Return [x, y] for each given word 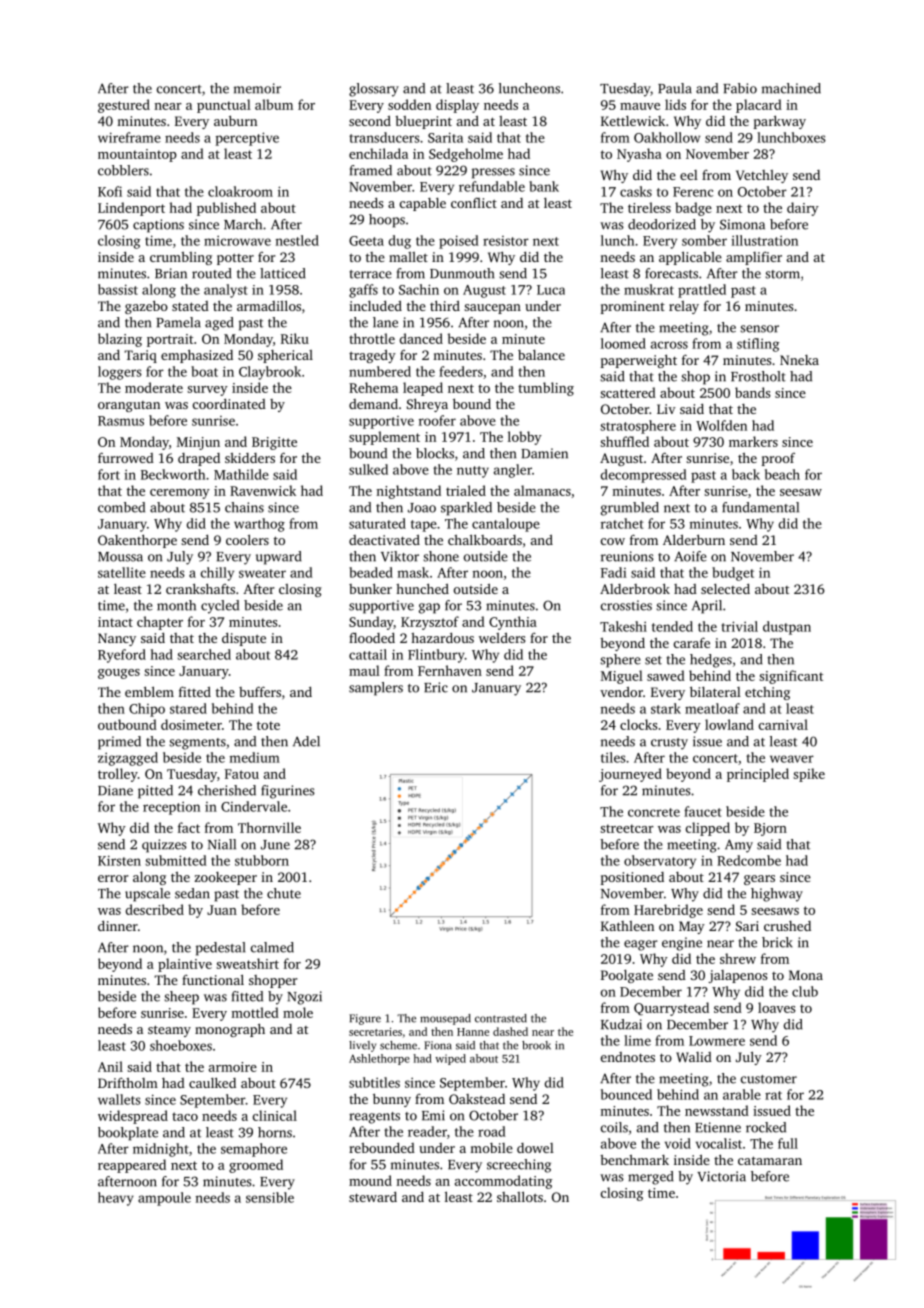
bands [753, 392]
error [113, 878]
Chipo [147, 710]
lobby [525, 438]
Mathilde [241, 474]
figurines [288, 792]
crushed [787, 926]
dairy [803, 209]
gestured [124, 106]
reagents [374, 1118]
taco [185, 1116]
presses [493, 173]
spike [809, 775]
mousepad [445, 1019]
